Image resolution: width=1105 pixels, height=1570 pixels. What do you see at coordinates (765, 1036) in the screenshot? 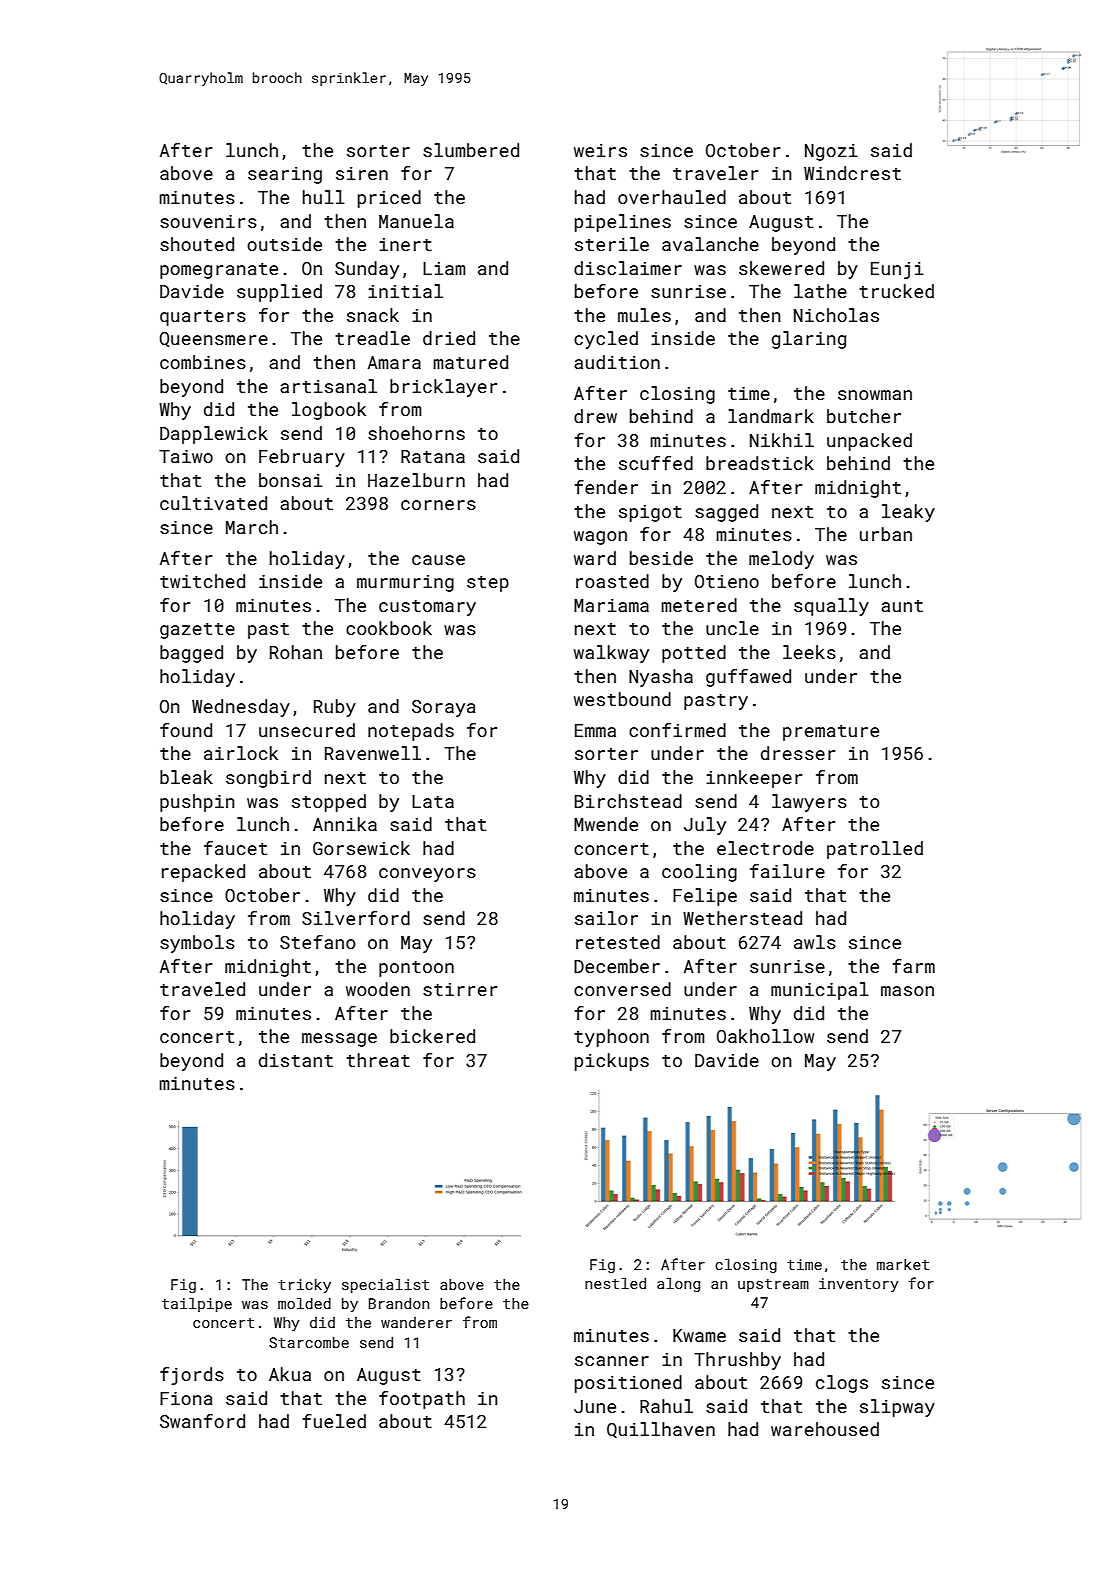
I see `Oakhollow` at bounding box center [765, 1036].
